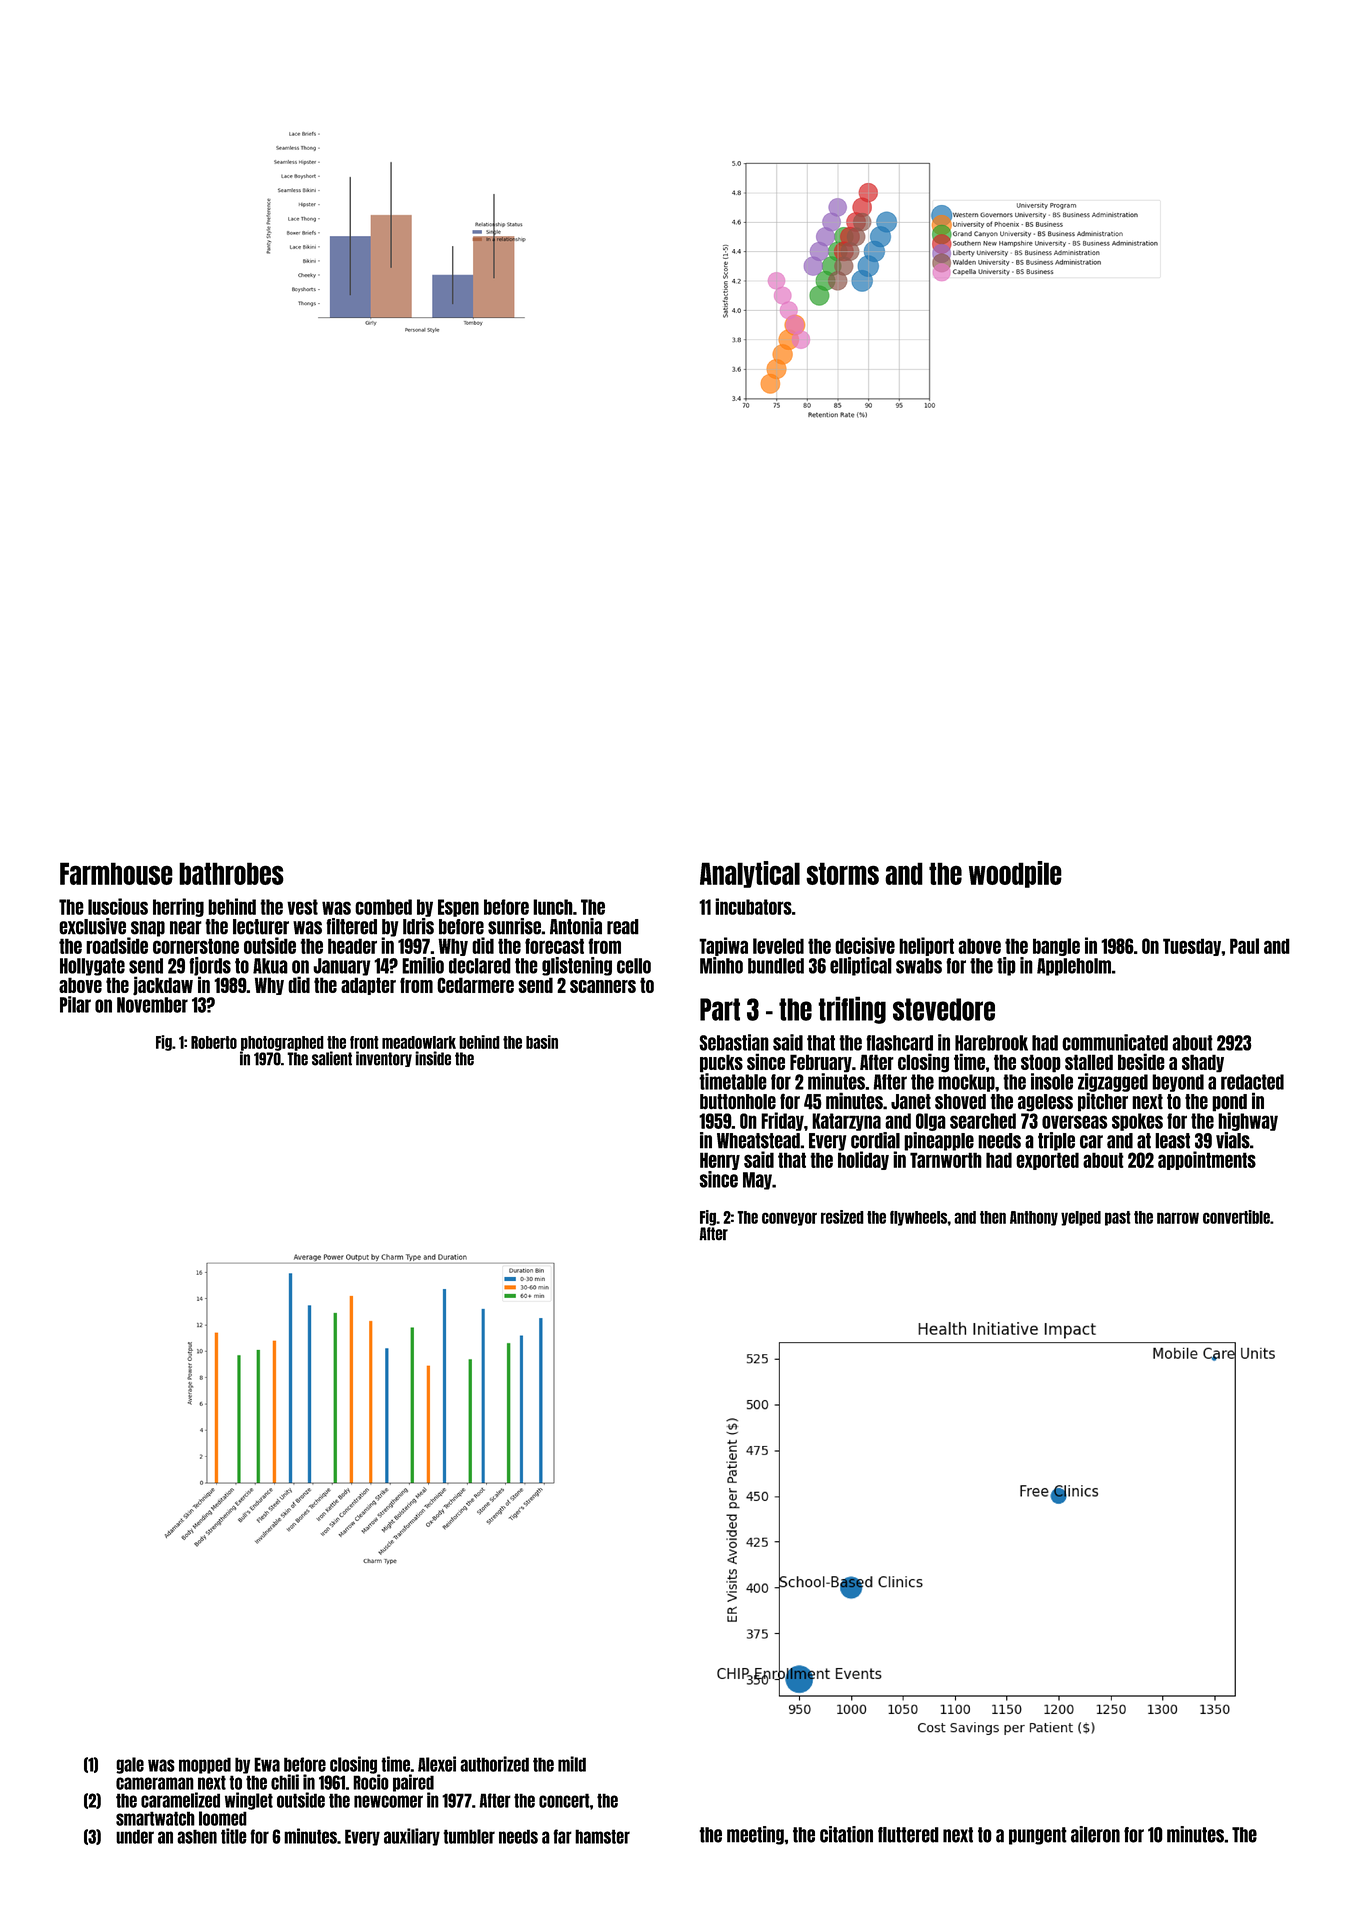  I want to click on mopped, so click(205, 1765).
